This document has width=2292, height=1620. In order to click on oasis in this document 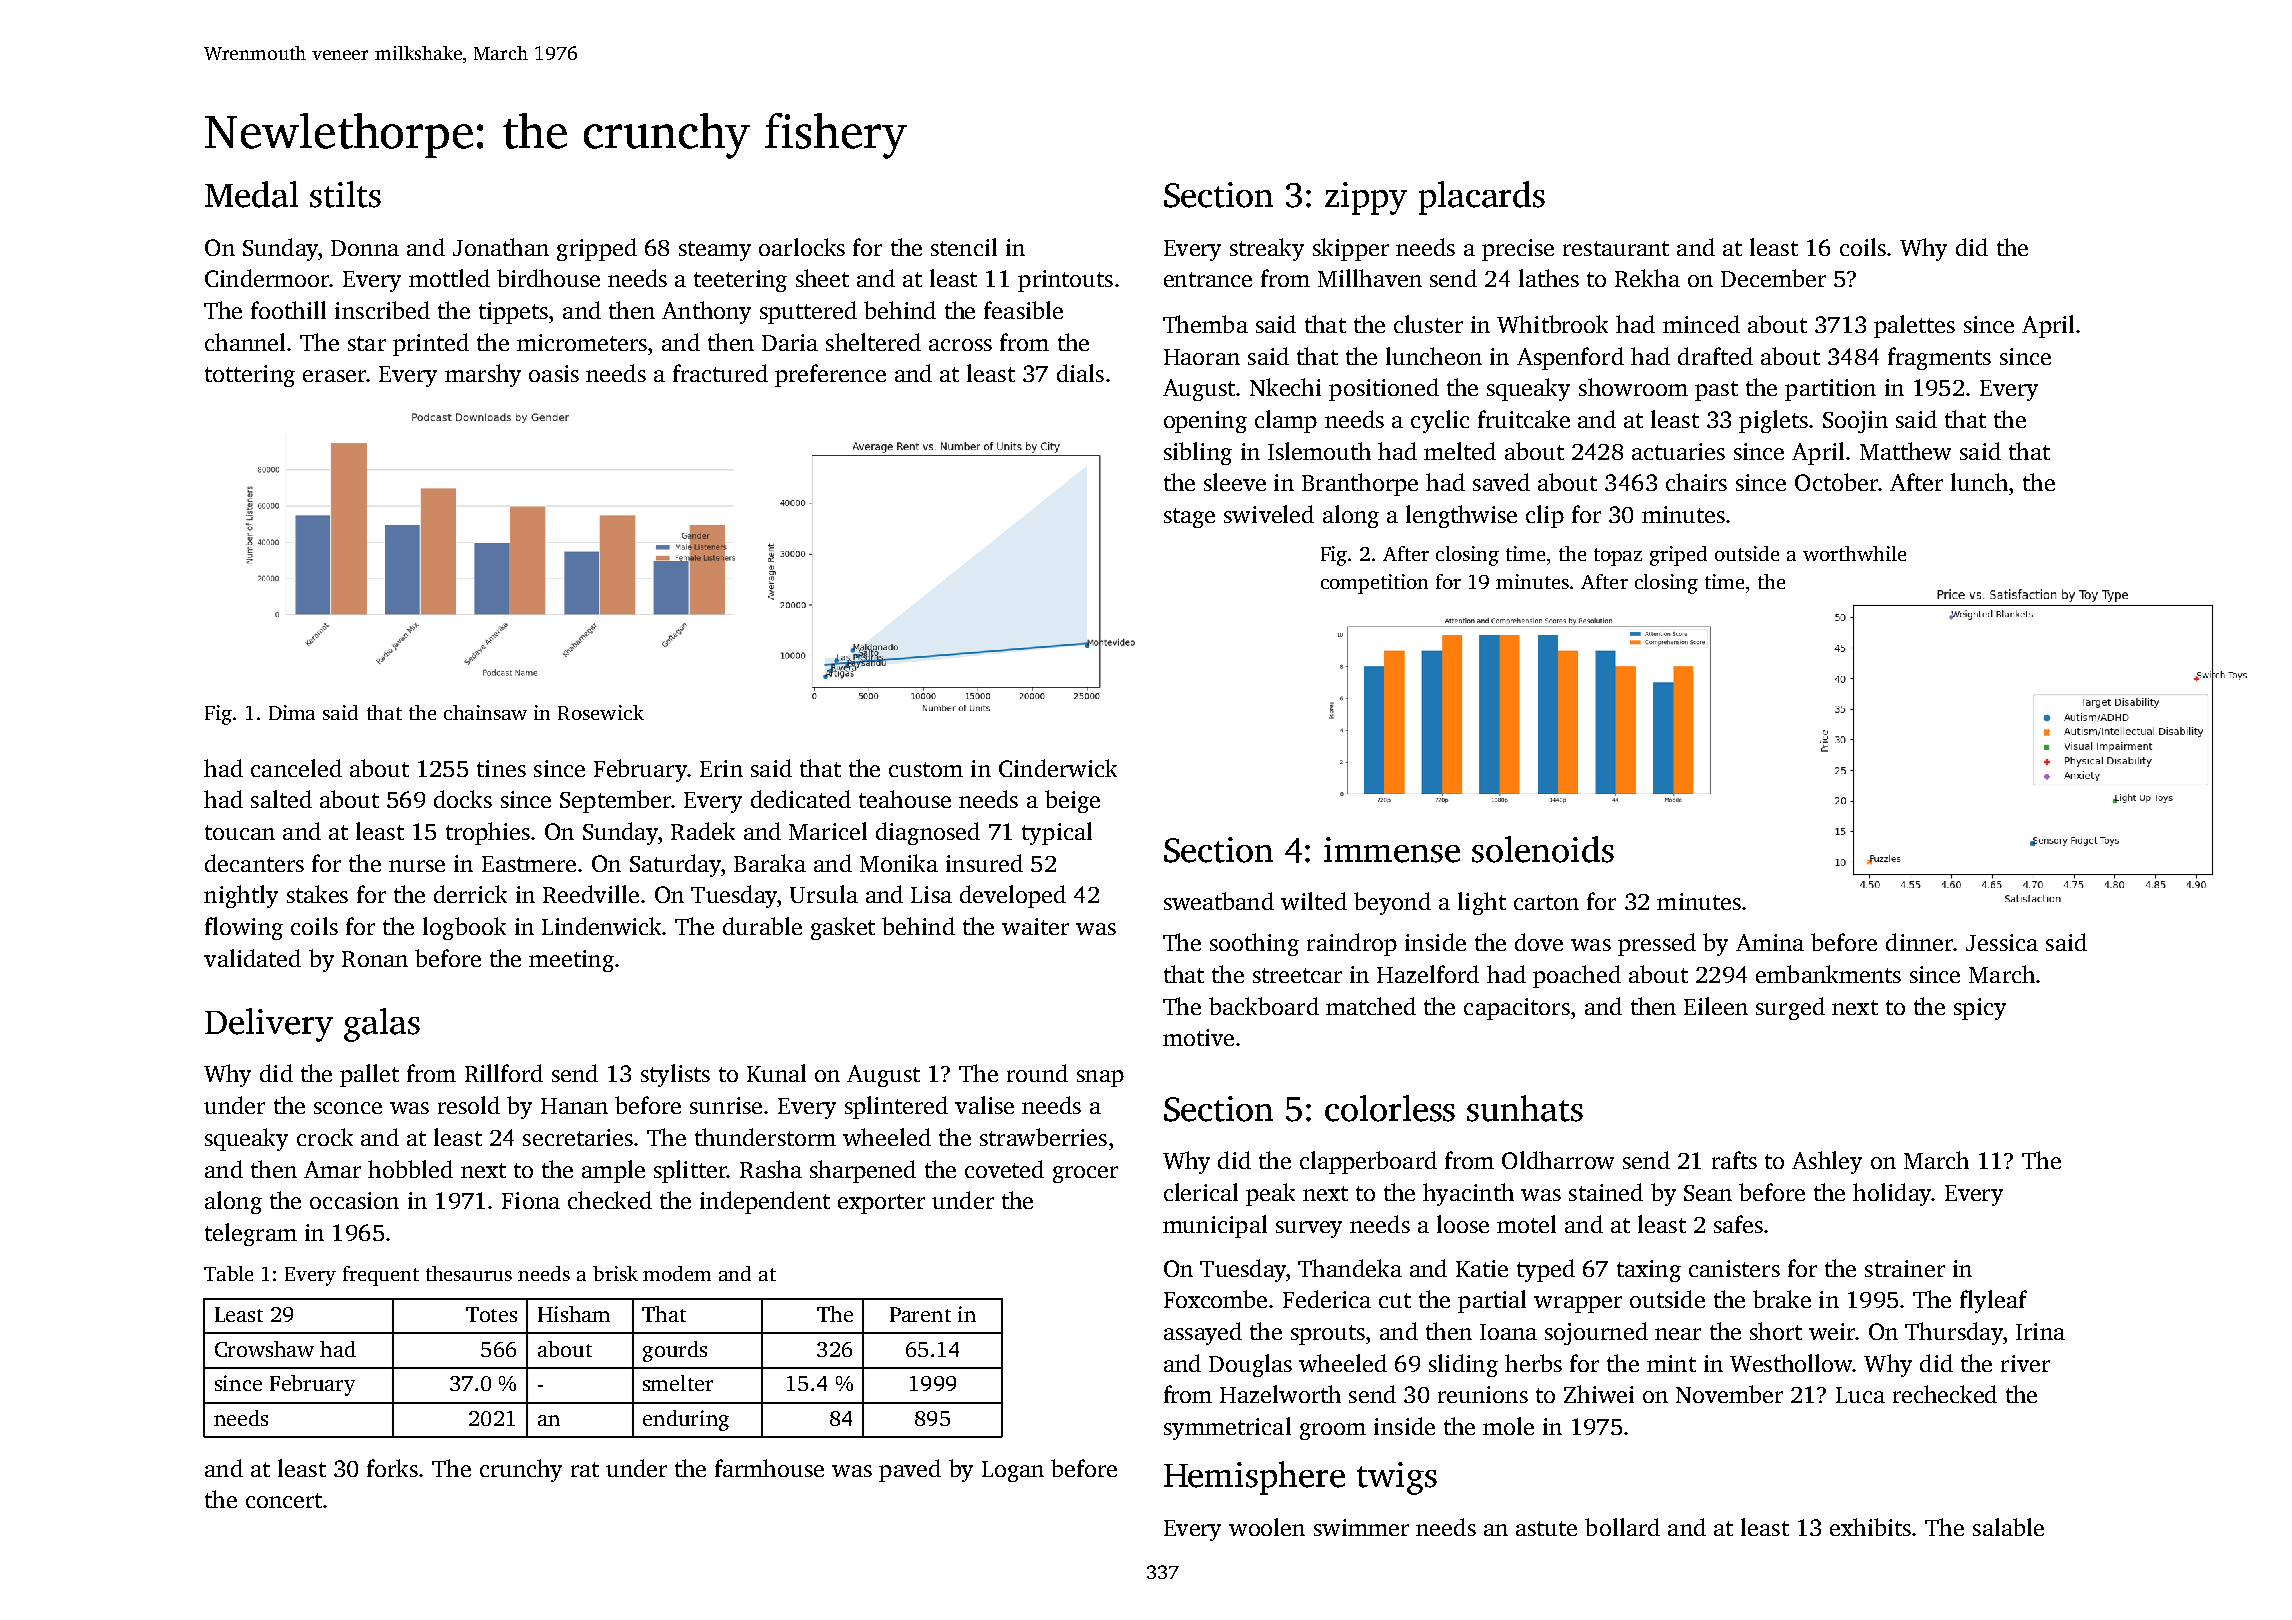, I will do `click(554, 373)`.
